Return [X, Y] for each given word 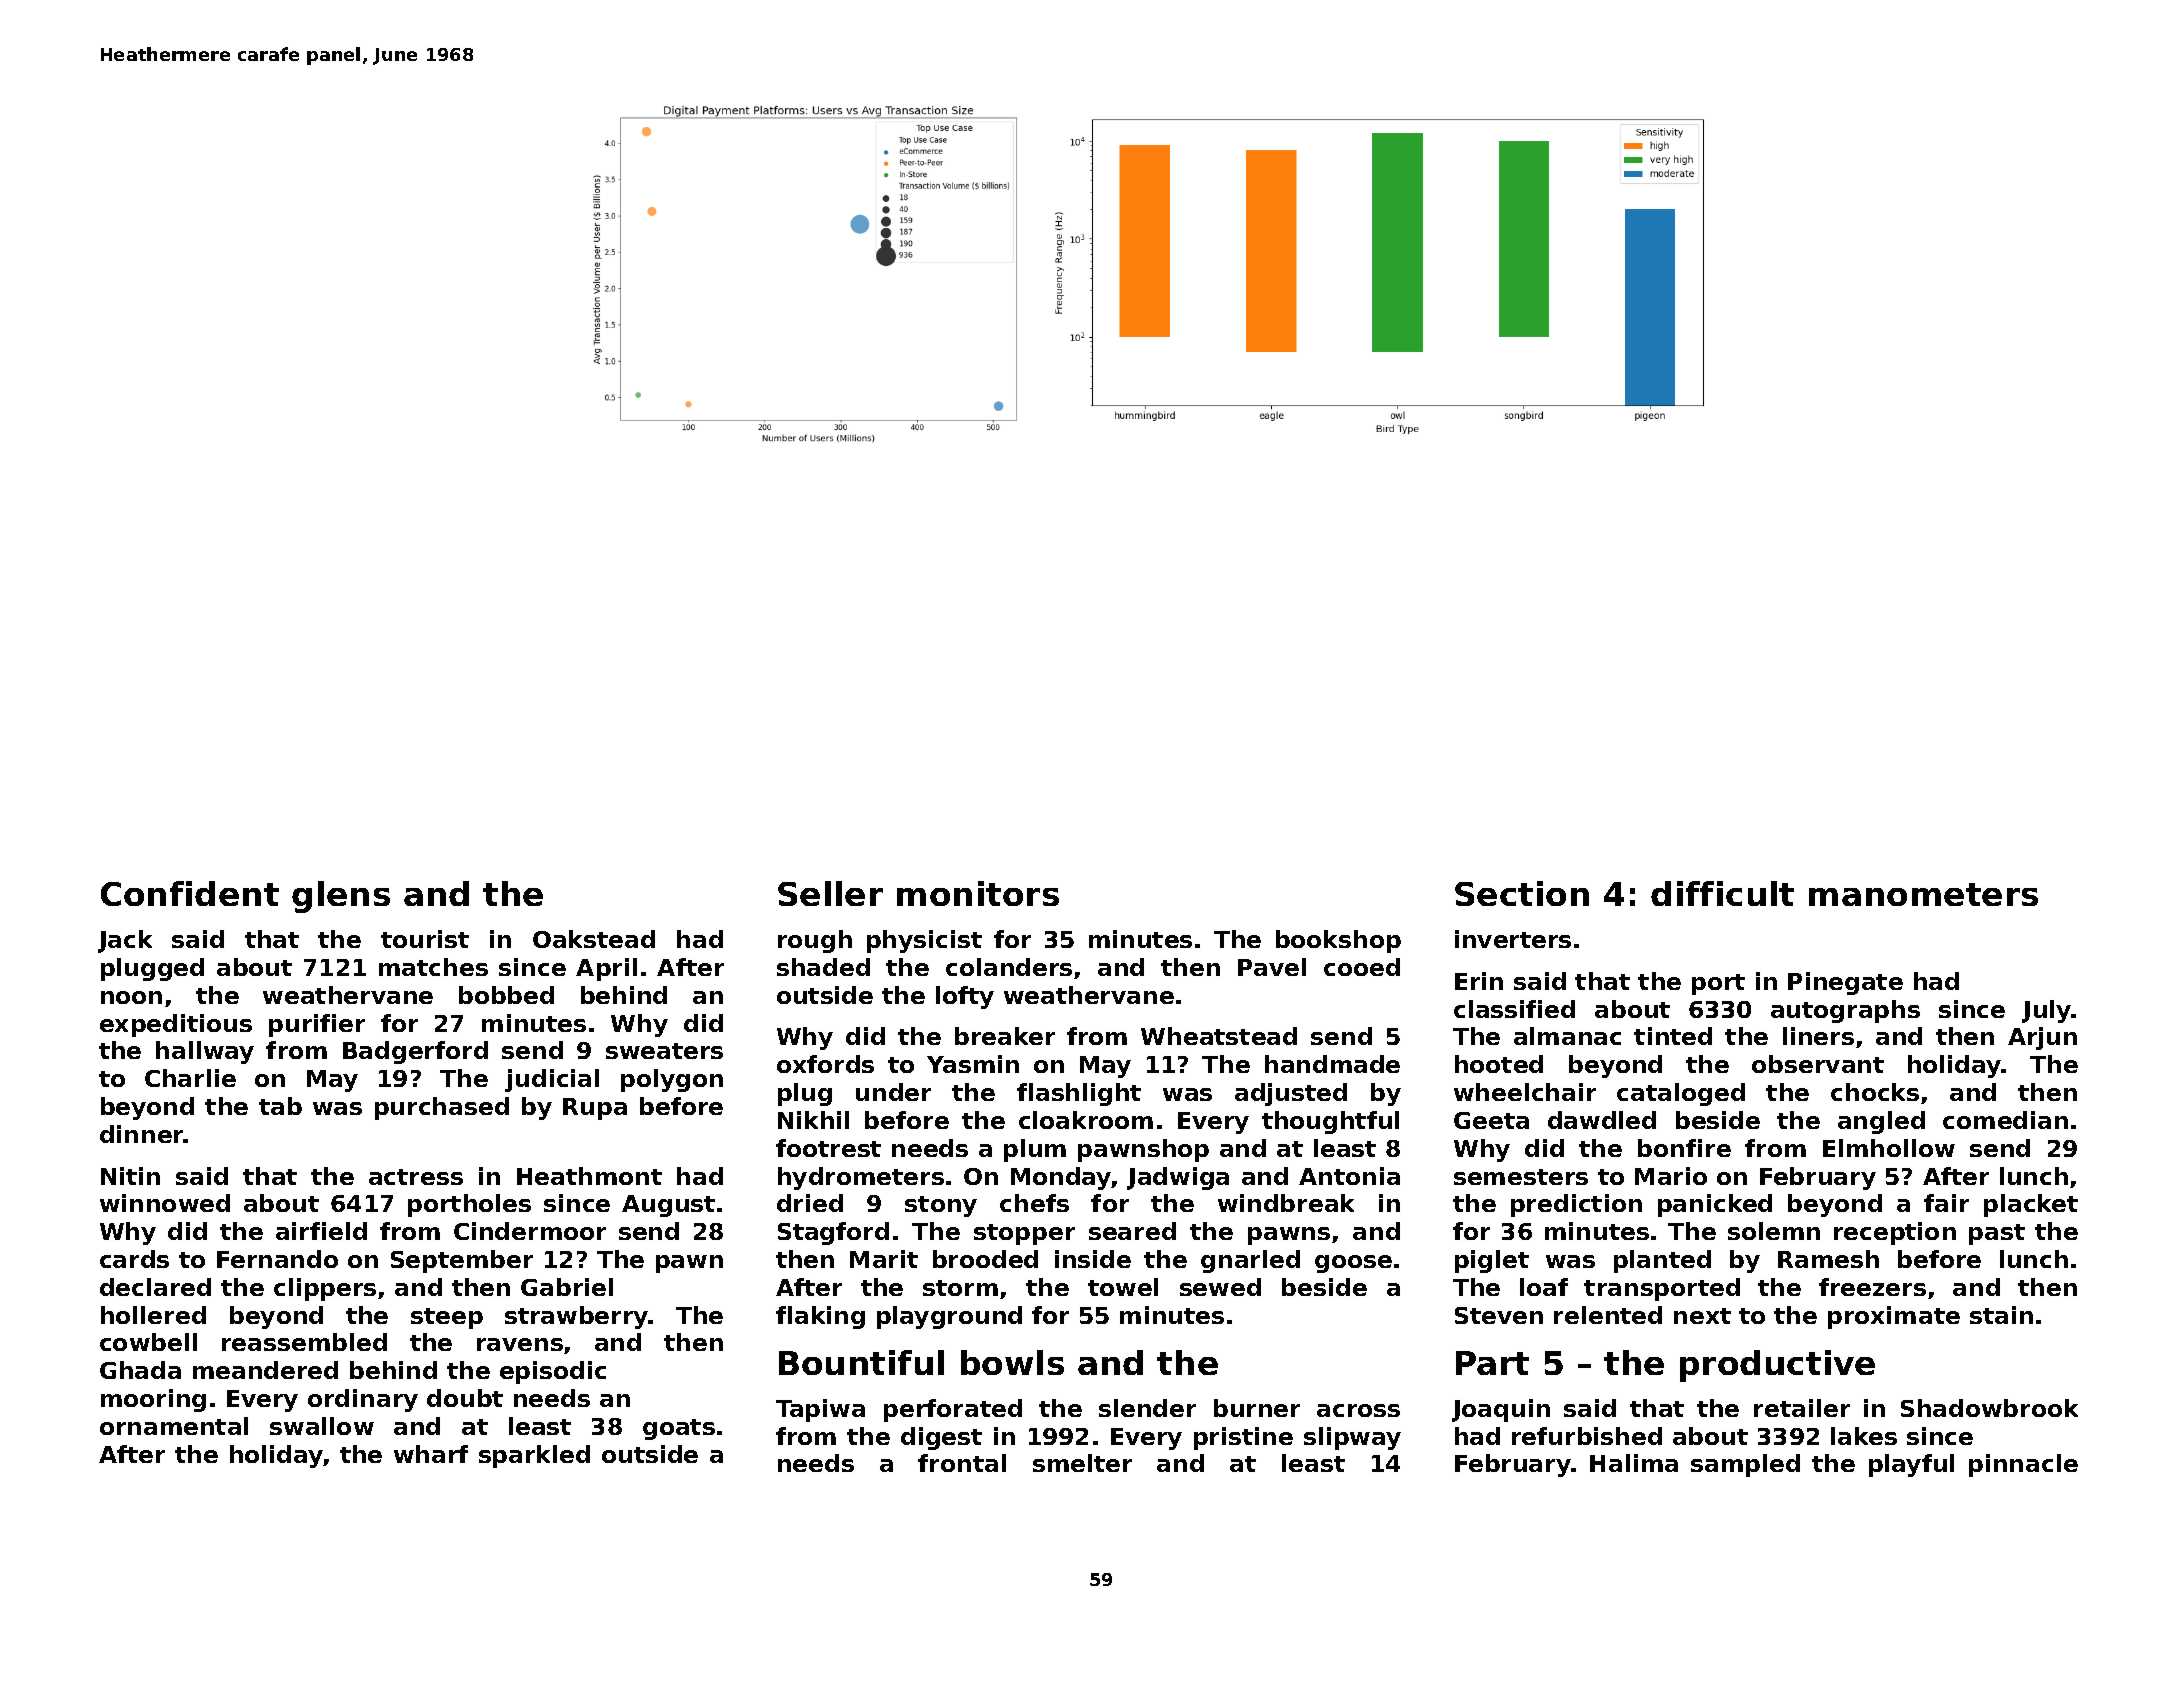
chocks [1875, 1092]
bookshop [1338, 941]
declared [155, 1287]
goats [679, 1429]
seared [1132, 1231]
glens [341, 897]
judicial [552, 1080]
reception [1895, 1233]
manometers [1923, 894]
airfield [321, 1231]
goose [1353, 1264]
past [1997, 1234]
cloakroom [1086, 1120]
